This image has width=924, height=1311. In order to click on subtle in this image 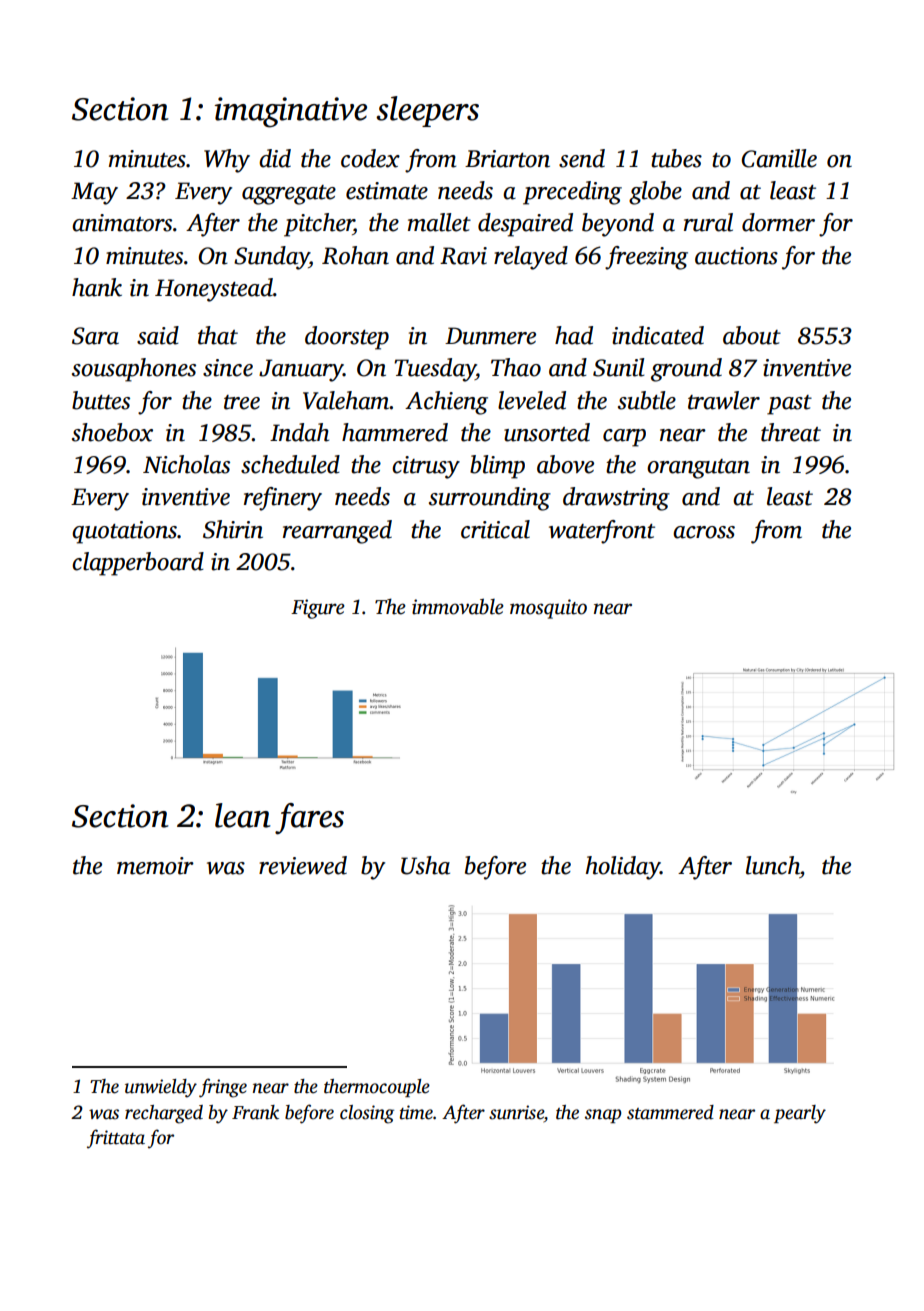, I will do `click(647, 400)`.
